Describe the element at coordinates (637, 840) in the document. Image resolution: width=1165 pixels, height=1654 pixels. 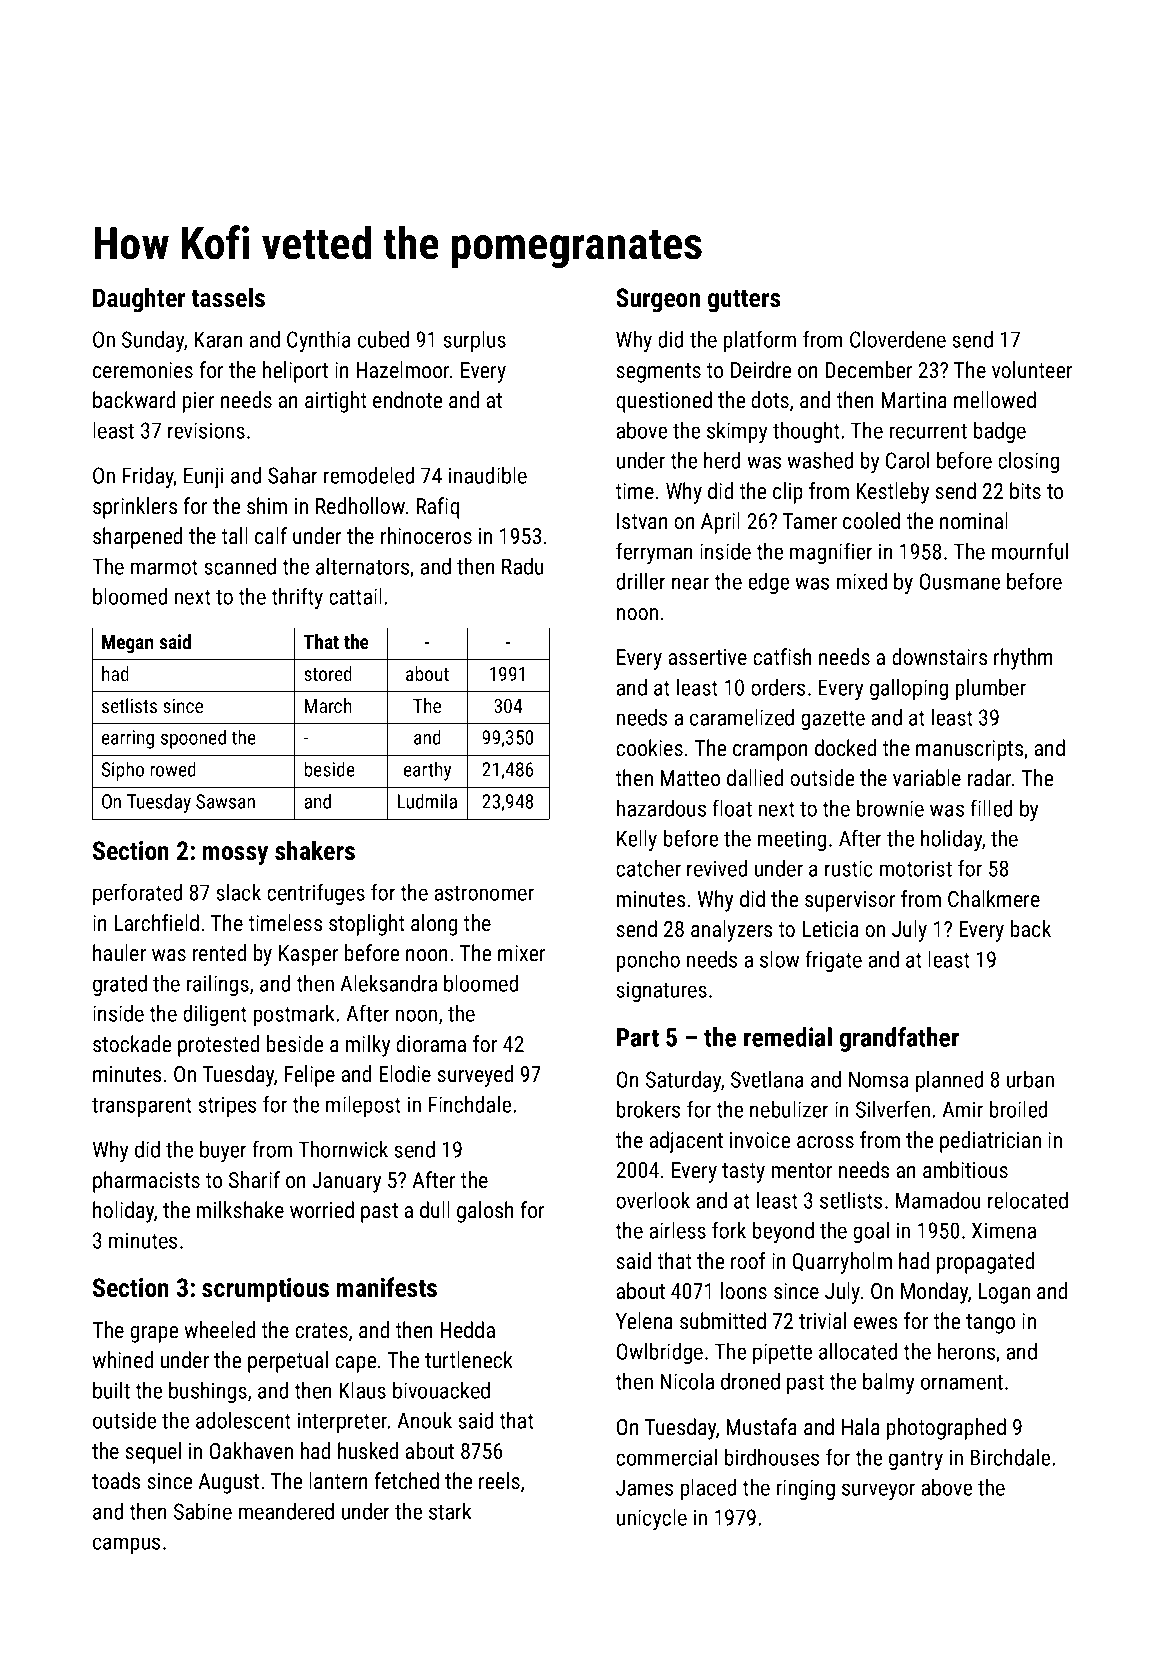
I see `Kelly` at that location.
